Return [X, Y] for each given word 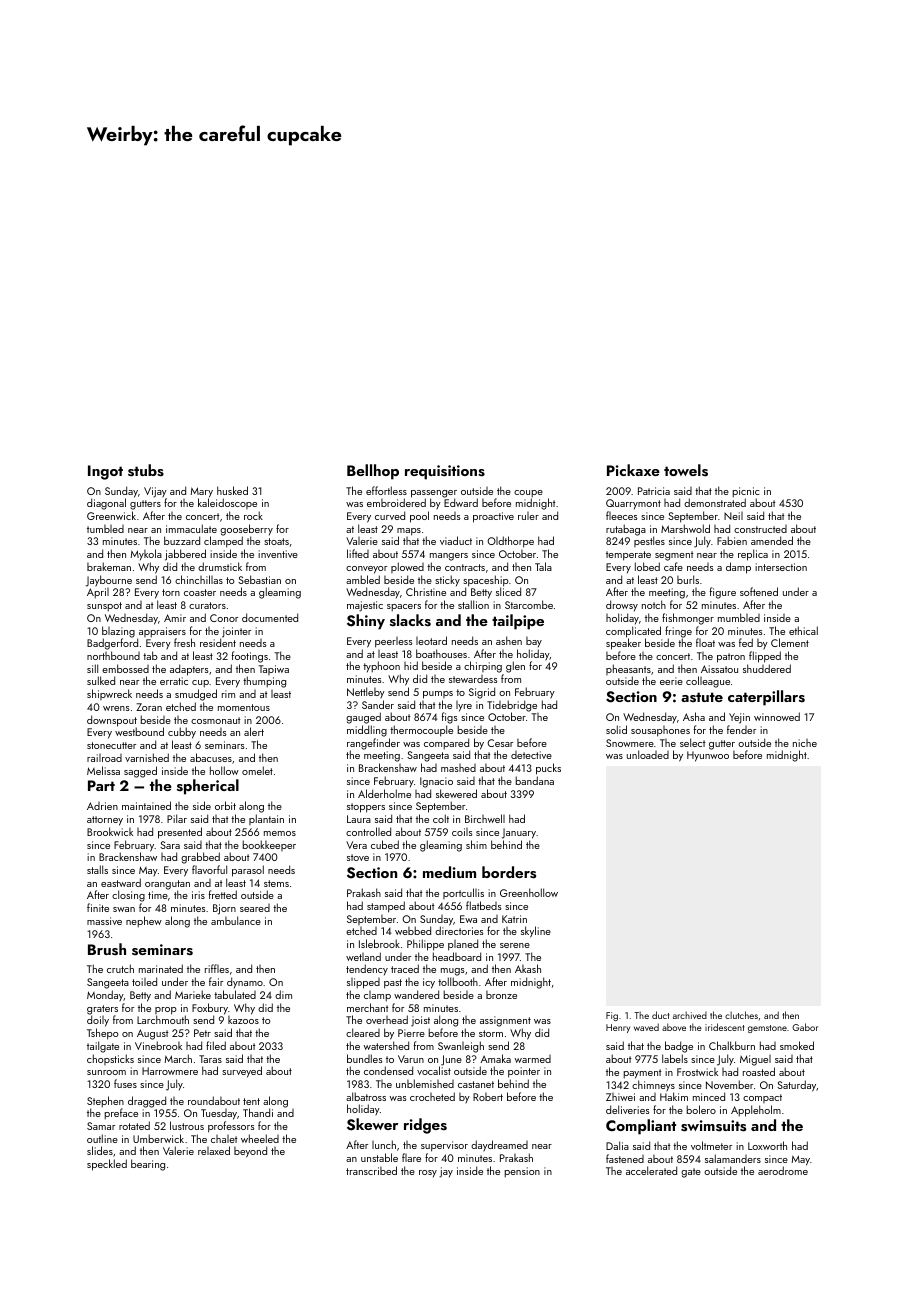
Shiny [366, 622]
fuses [125, 1083]
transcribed [371, 1170]
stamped [386, 907]
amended [772, 540]
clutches [741, 1015]
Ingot [105, 472]
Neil [733, 516]
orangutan [167, 885]
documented [270, 617]
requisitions [445, 472]
